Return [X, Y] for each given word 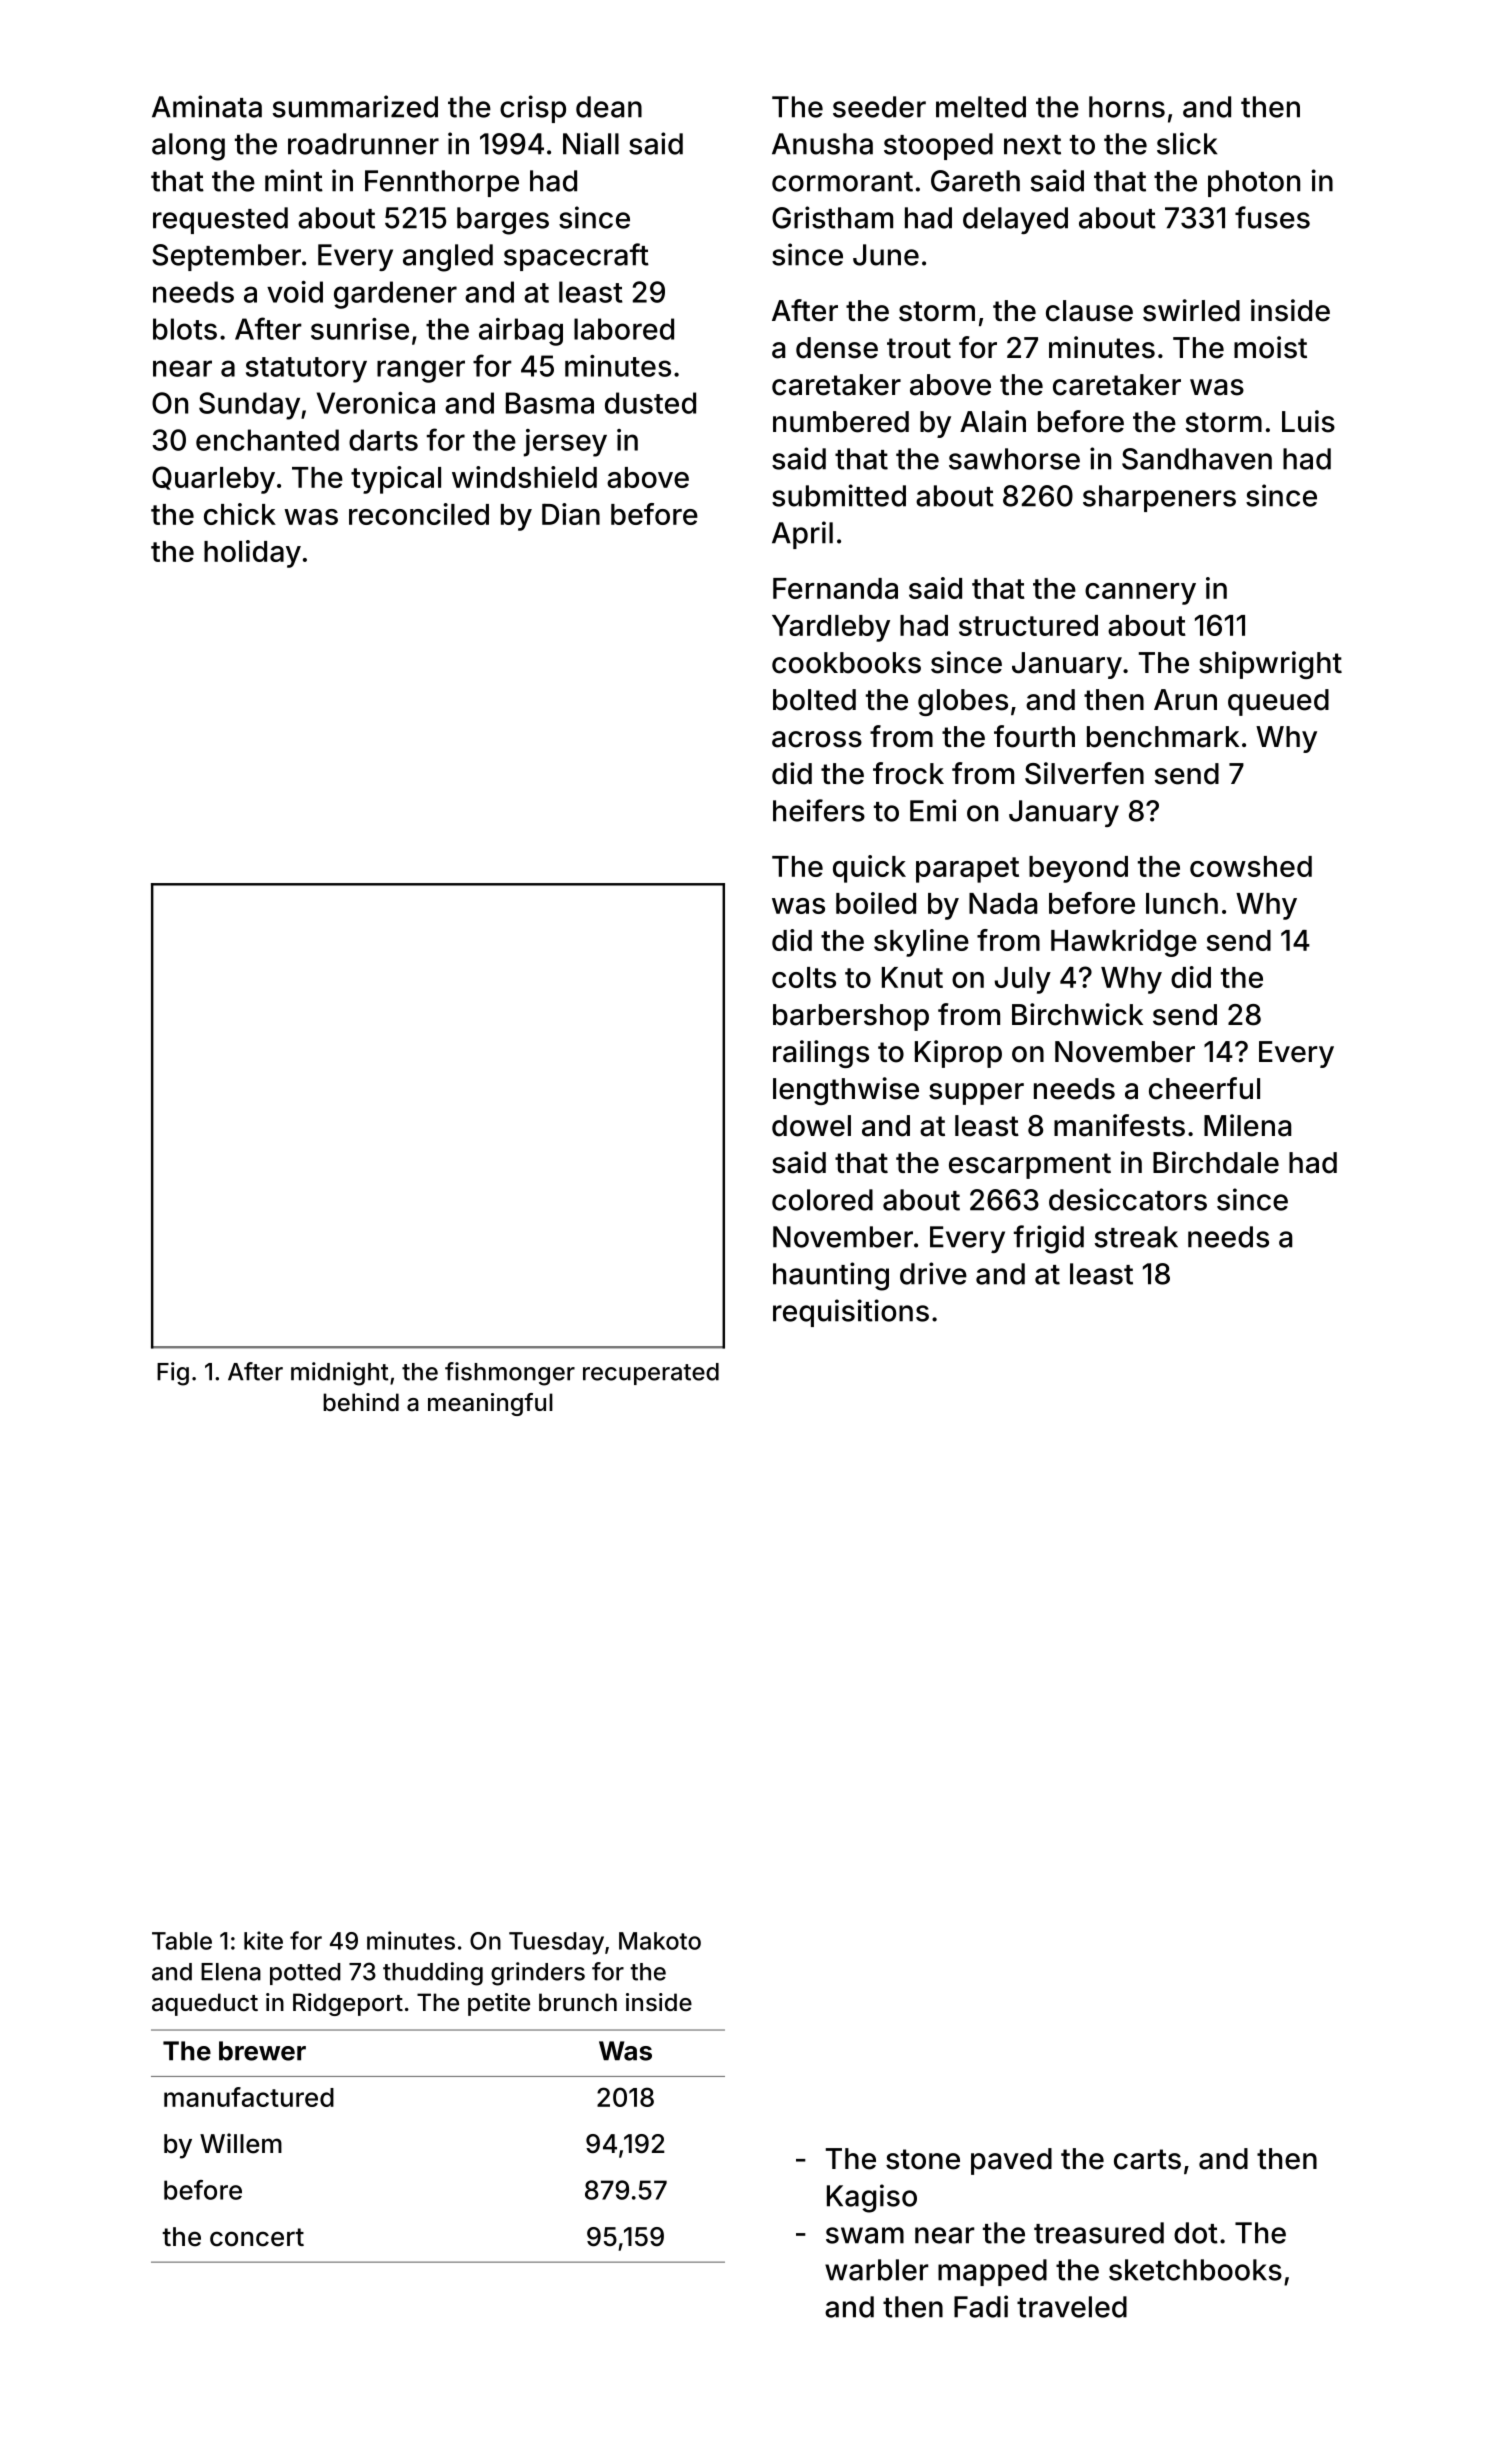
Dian [571, 514]
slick [1187, 143]
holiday [252, 554]
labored [624, 329]
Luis [1308, 421]
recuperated [651, 1374]
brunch [578, 2002]
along [188, 147]
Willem [241, 2143]
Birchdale [1216, 1162]
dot [1196, 2233]
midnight [339, 1374]
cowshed [1251, 866]
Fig [173, 1374]
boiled [876, 903]
